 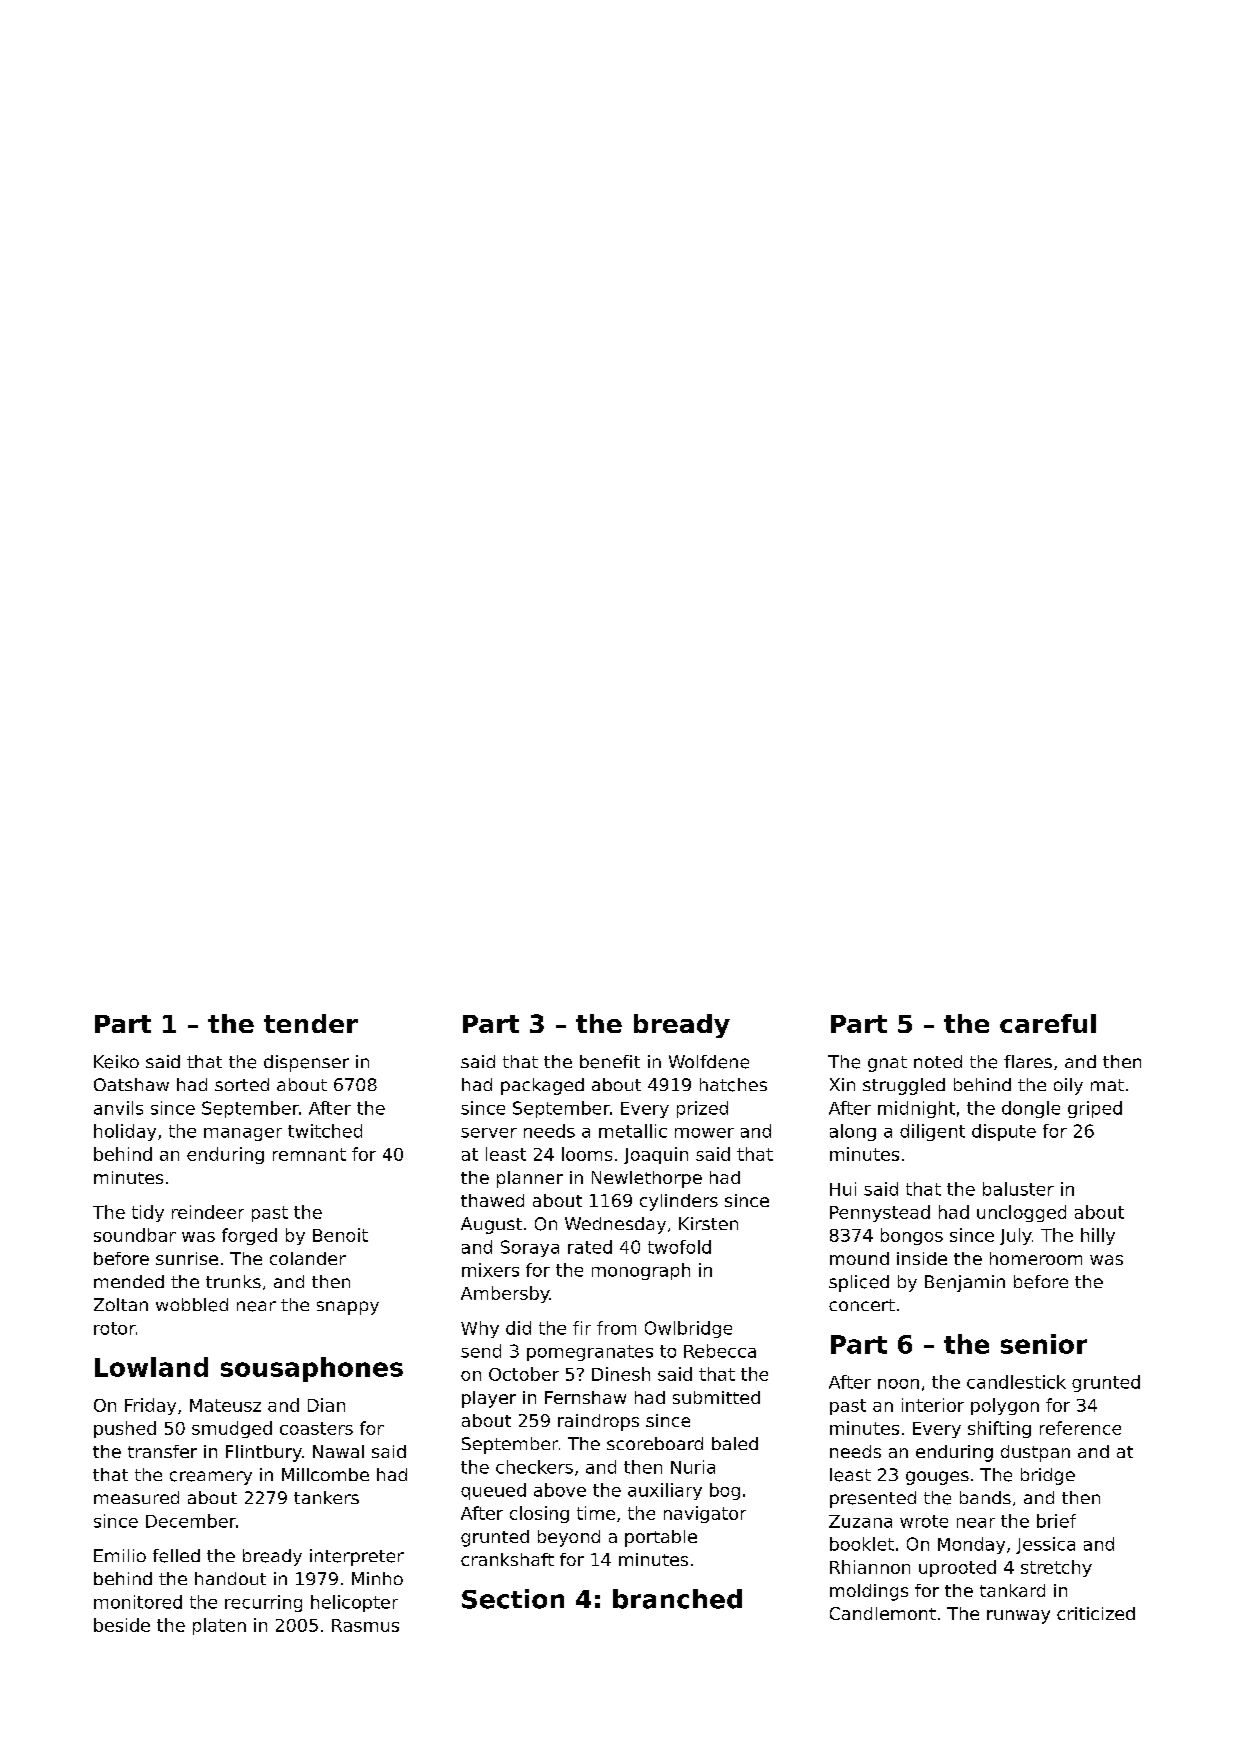 What do you see at coordinates (1048, 1023) in the screenshot?
I see `careful` at bounding box center [1048, 1023].
